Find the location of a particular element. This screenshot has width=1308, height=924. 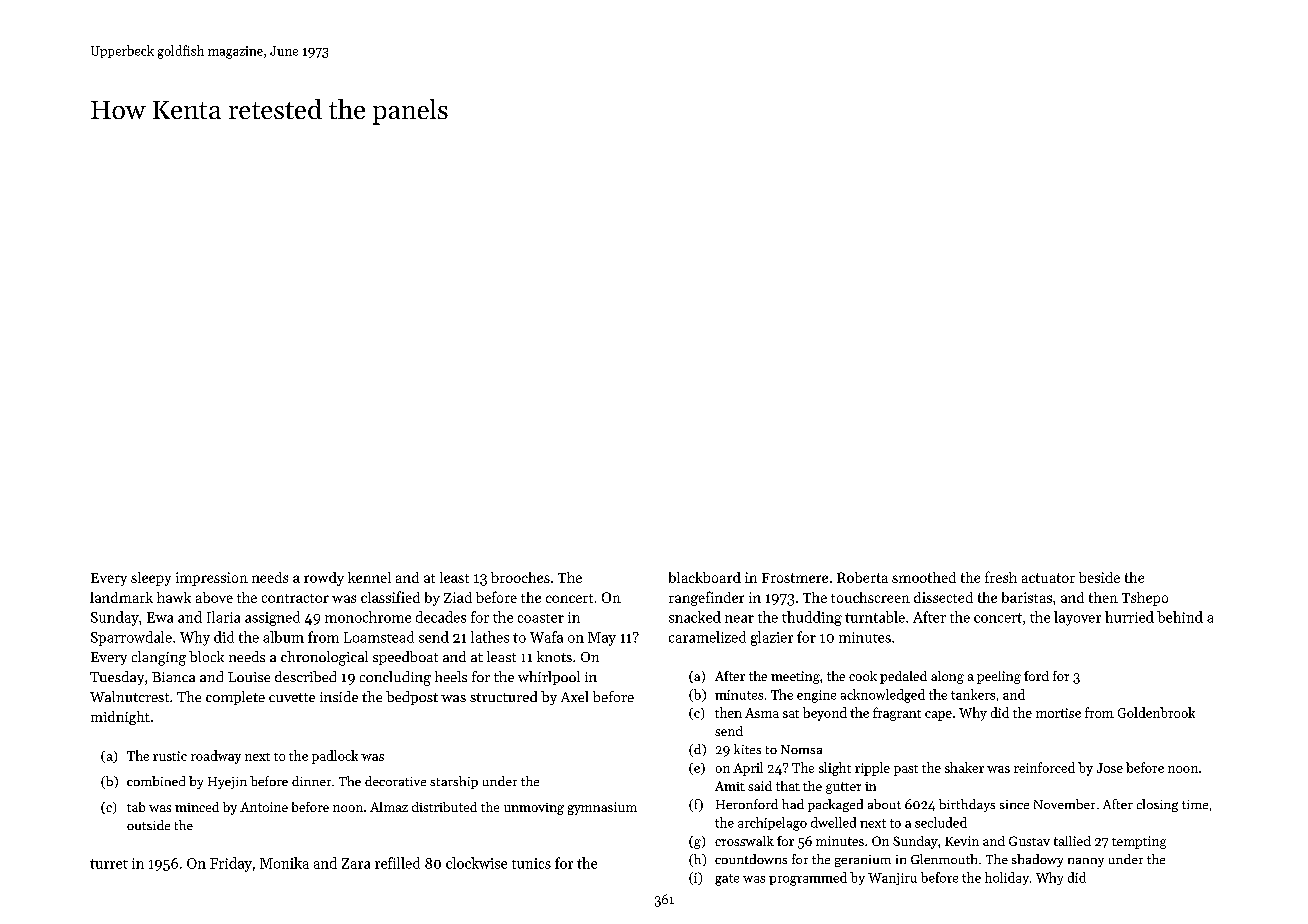

crosswalk is located at coordinates (744, 841).
